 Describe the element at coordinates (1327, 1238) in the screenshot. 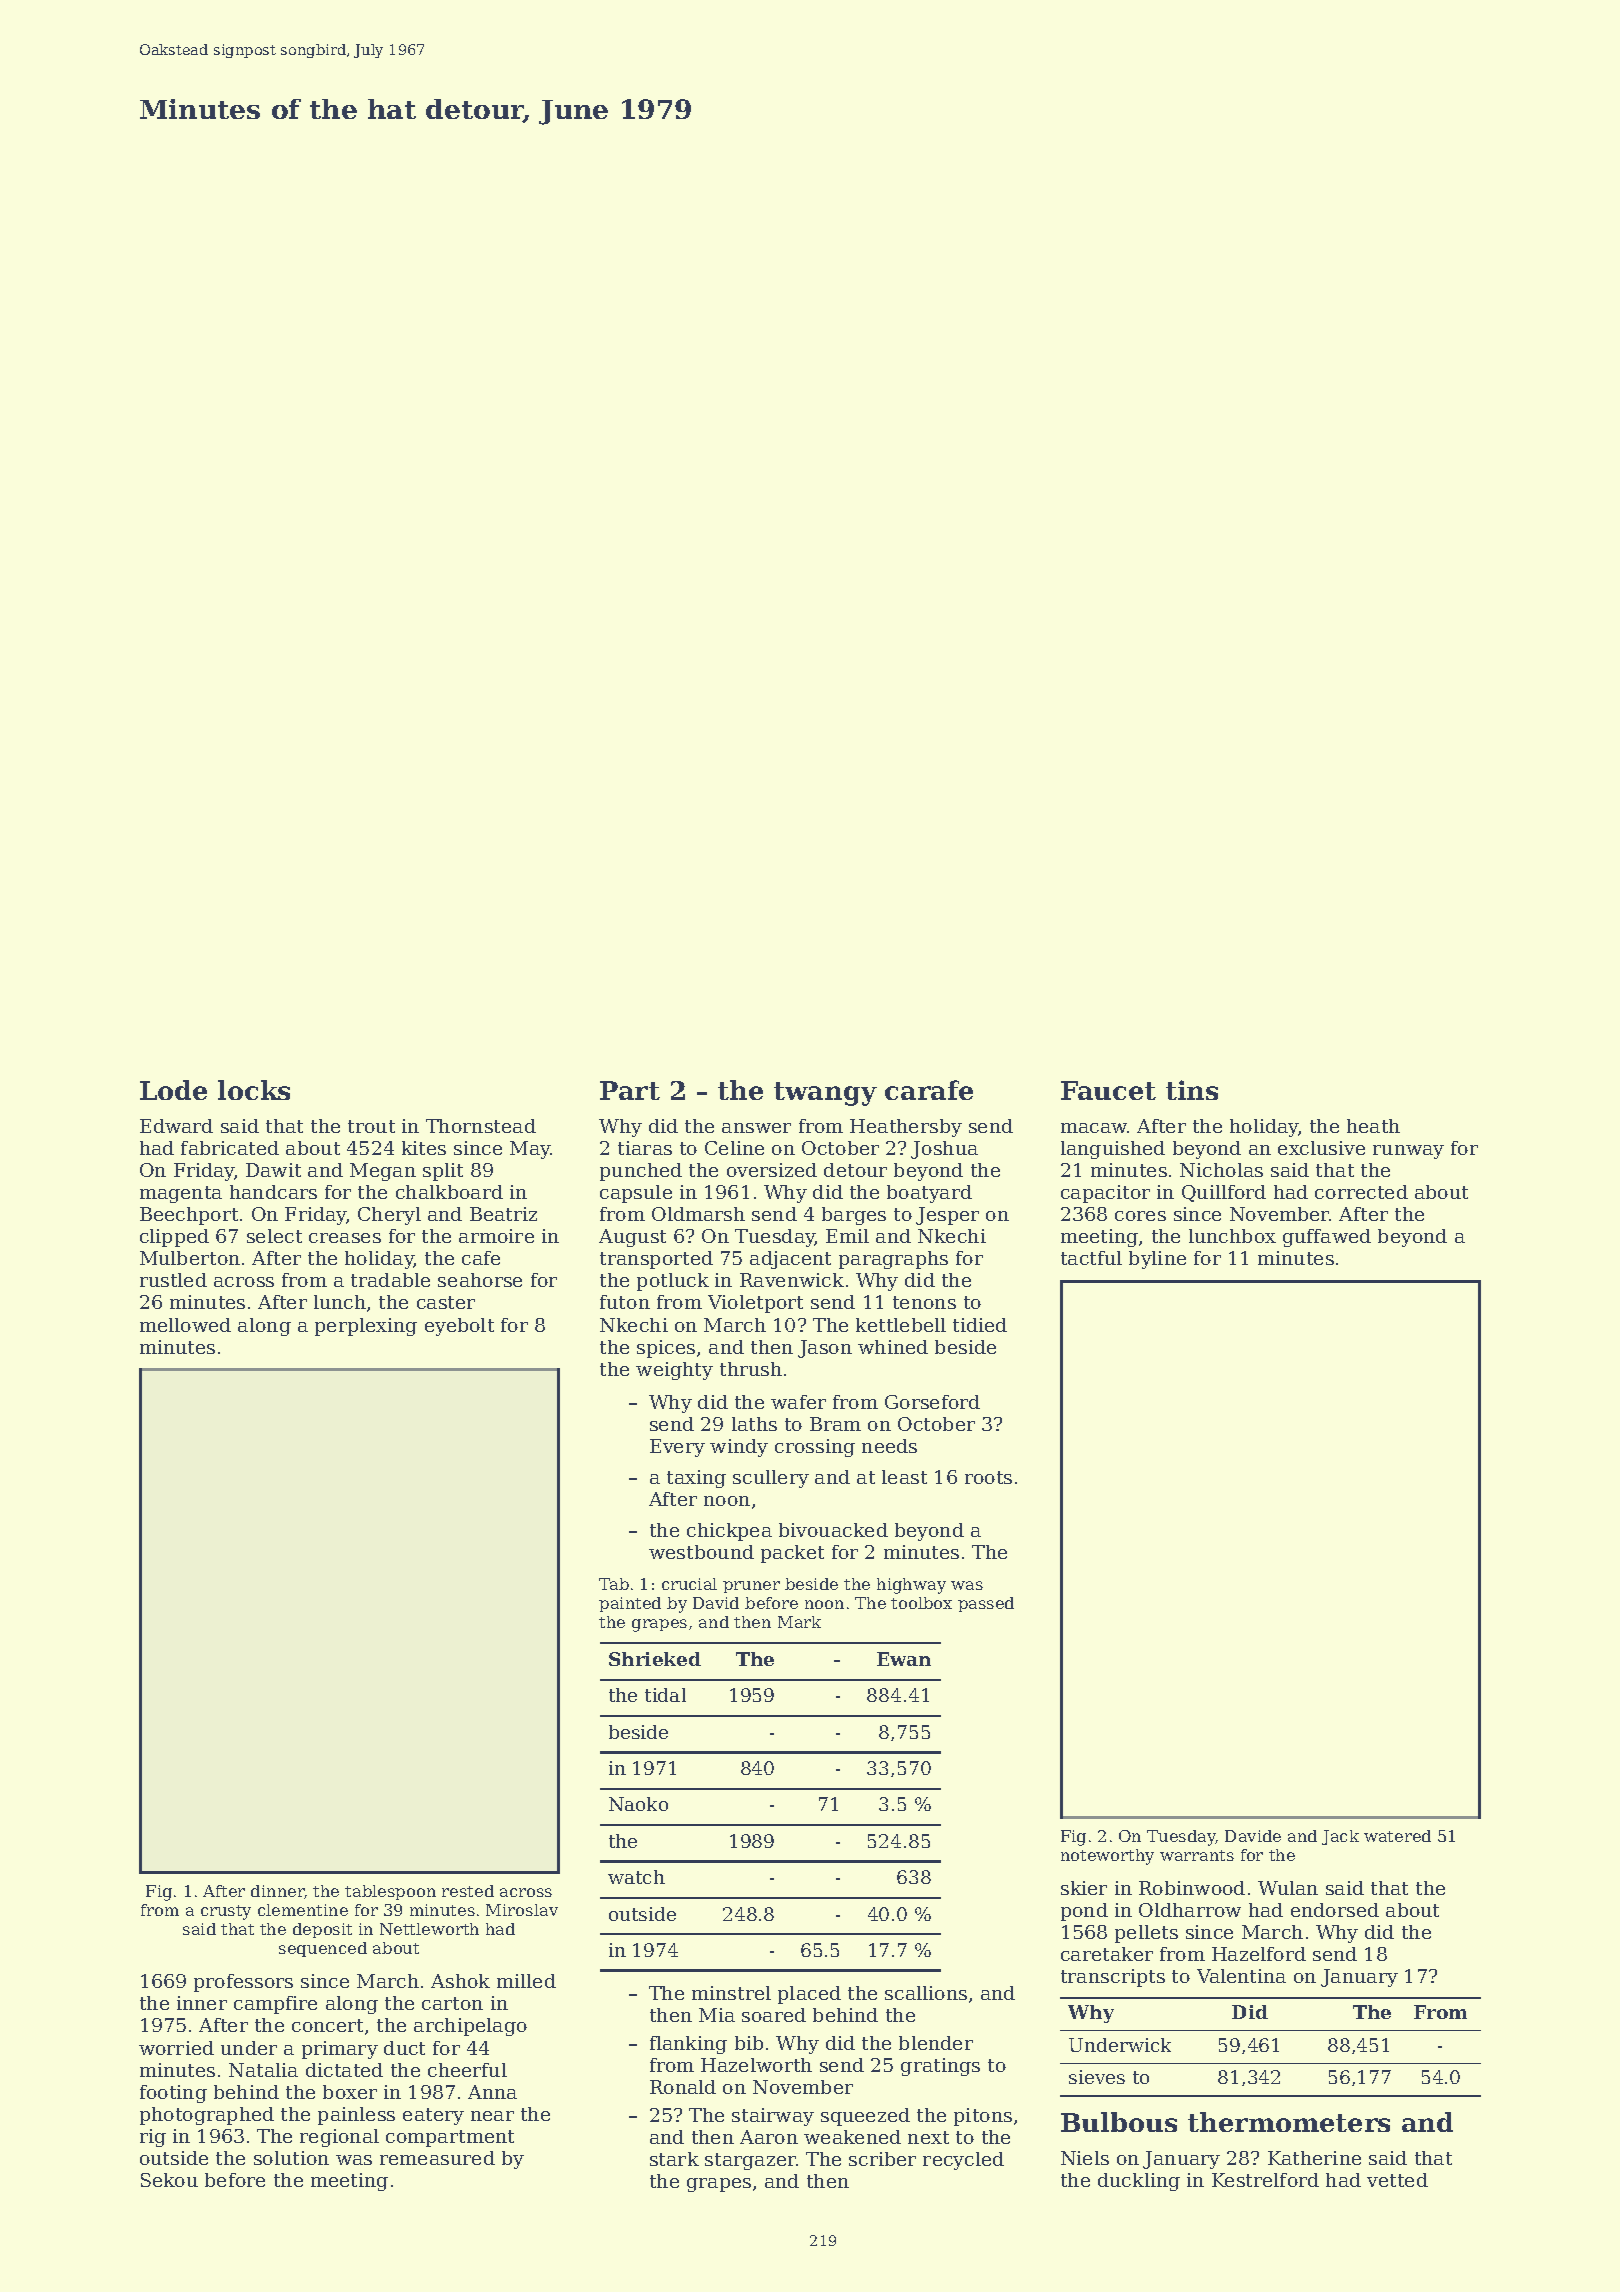

I see `guffawed` at that location.
